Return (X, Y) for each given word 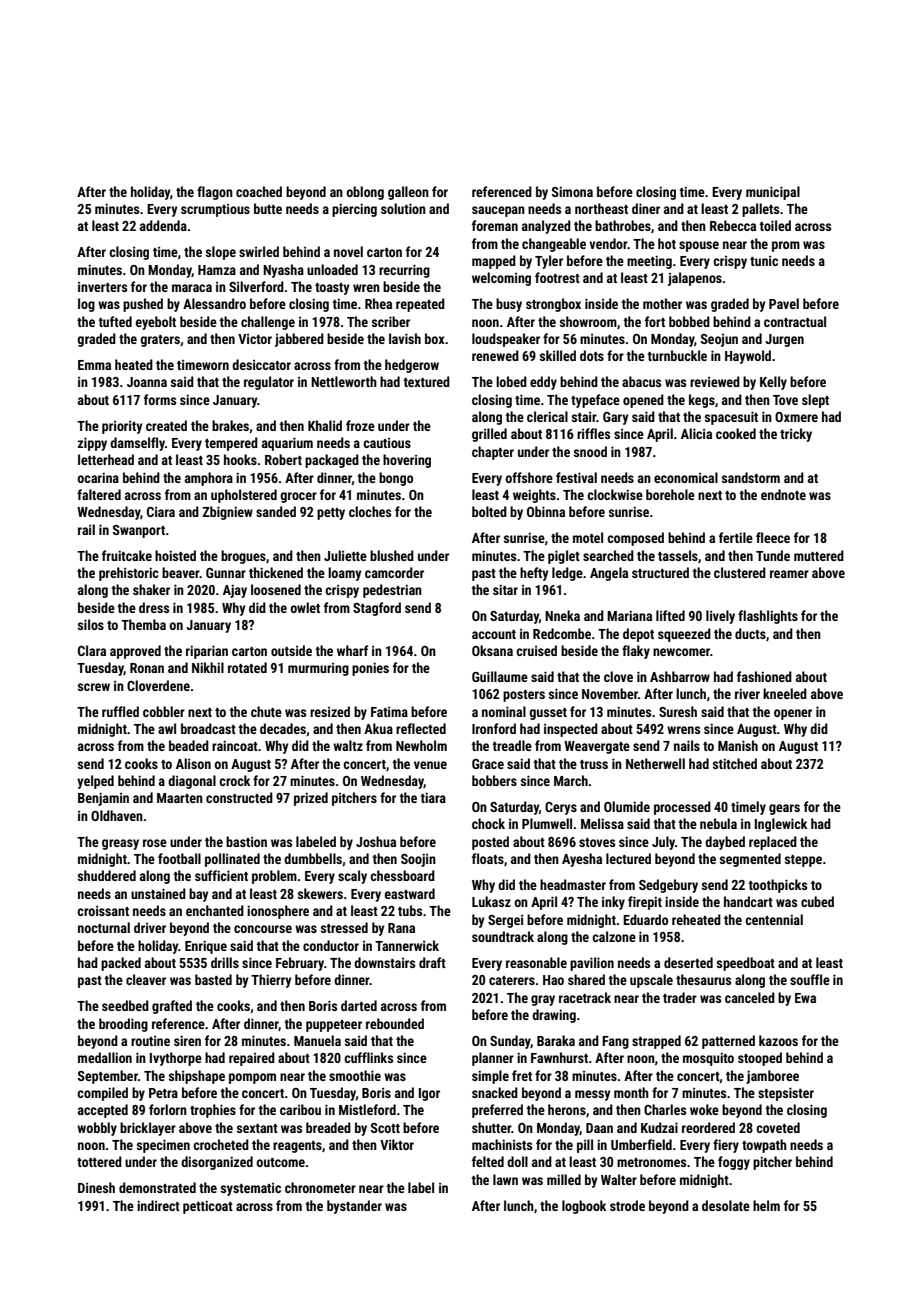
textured (426, 381)
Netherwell (655, 763)
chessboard (402, 875)
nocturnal (104, 927)
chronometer (320, 1187)
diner (646, 208)
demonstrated (157, 1187)
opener (793, 714)
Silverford (256, 286)
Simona (572, 191)
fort (655, 321)
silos (91, 624)
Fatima (389, 712)
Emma (94, 365)
